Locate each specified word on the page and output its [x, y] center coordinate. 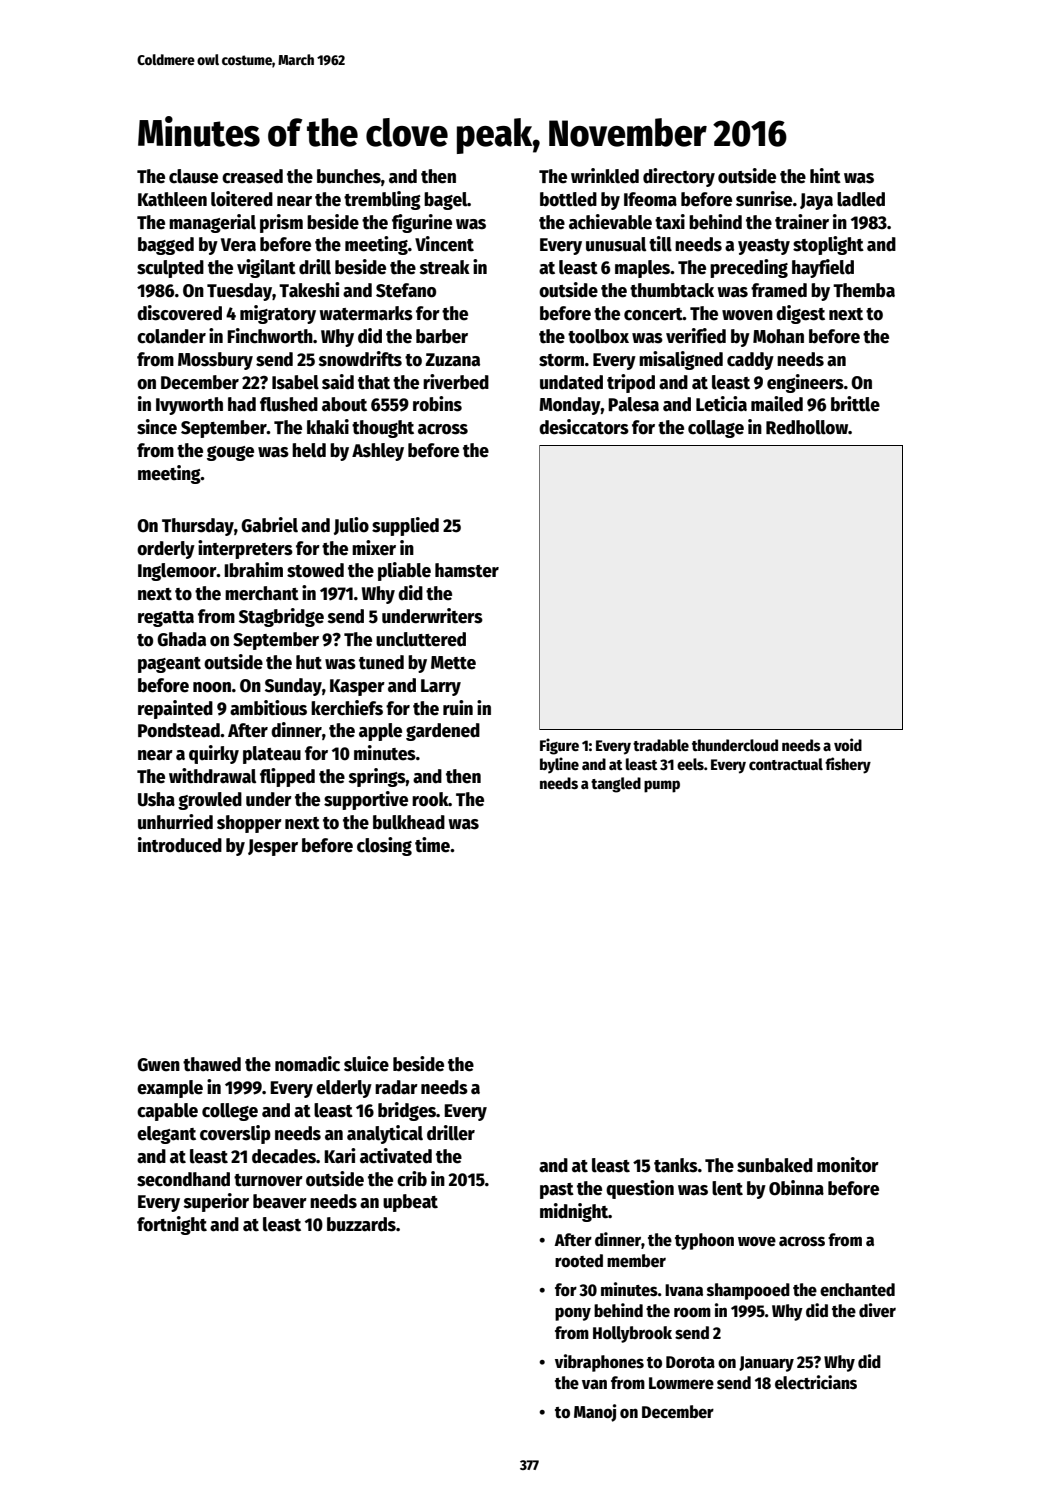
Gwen [158, 1065]
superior [216, 1202]
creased [252, 176]
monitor [848, 1165]
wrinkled [605, 176]
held [309, 450]
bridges [407, 1111]
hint [825, 176]
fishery [848, 765]
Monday [570, 406]
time [432, 845]
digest [800, 314]
